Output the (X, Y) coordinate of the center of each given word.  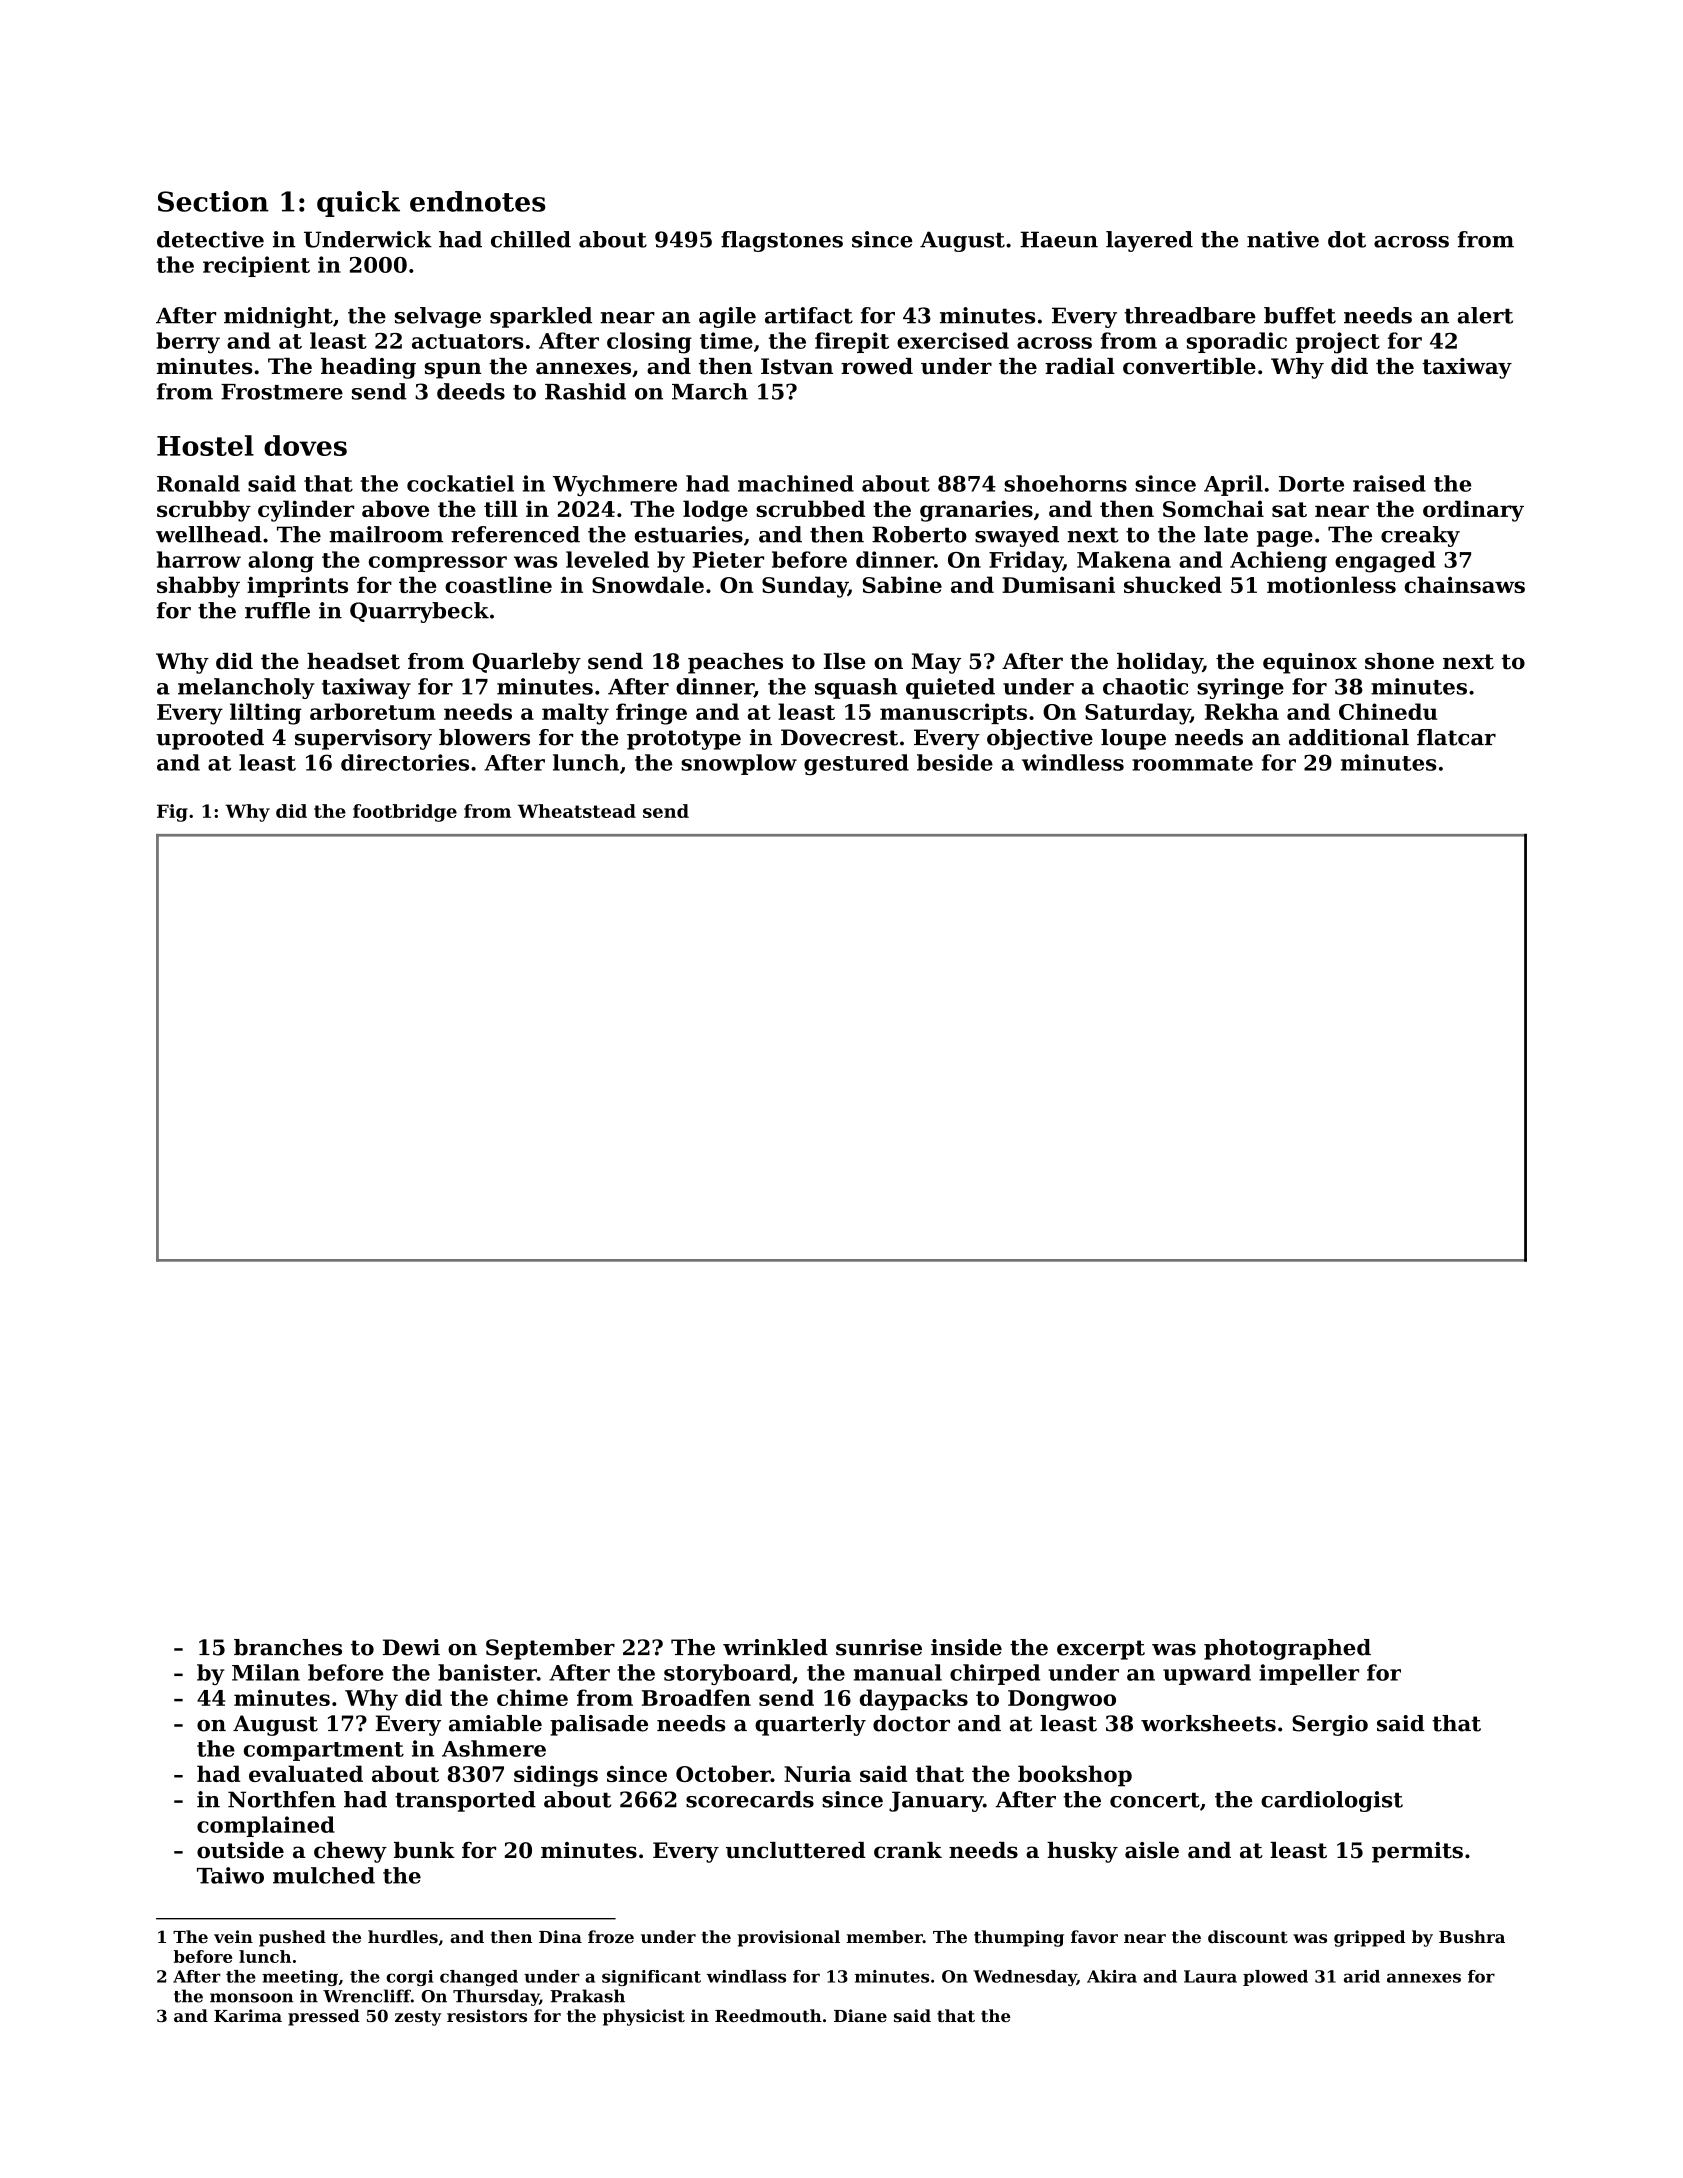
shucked (1173, 584)
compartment (324, 1751)
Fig (172, 813)
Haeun (1059, 239)
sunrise (879, 1647)
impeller (1309, 1674)
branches (288, 1647)
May (936, 663)
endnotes (477, 201)
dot (1347, 239)
